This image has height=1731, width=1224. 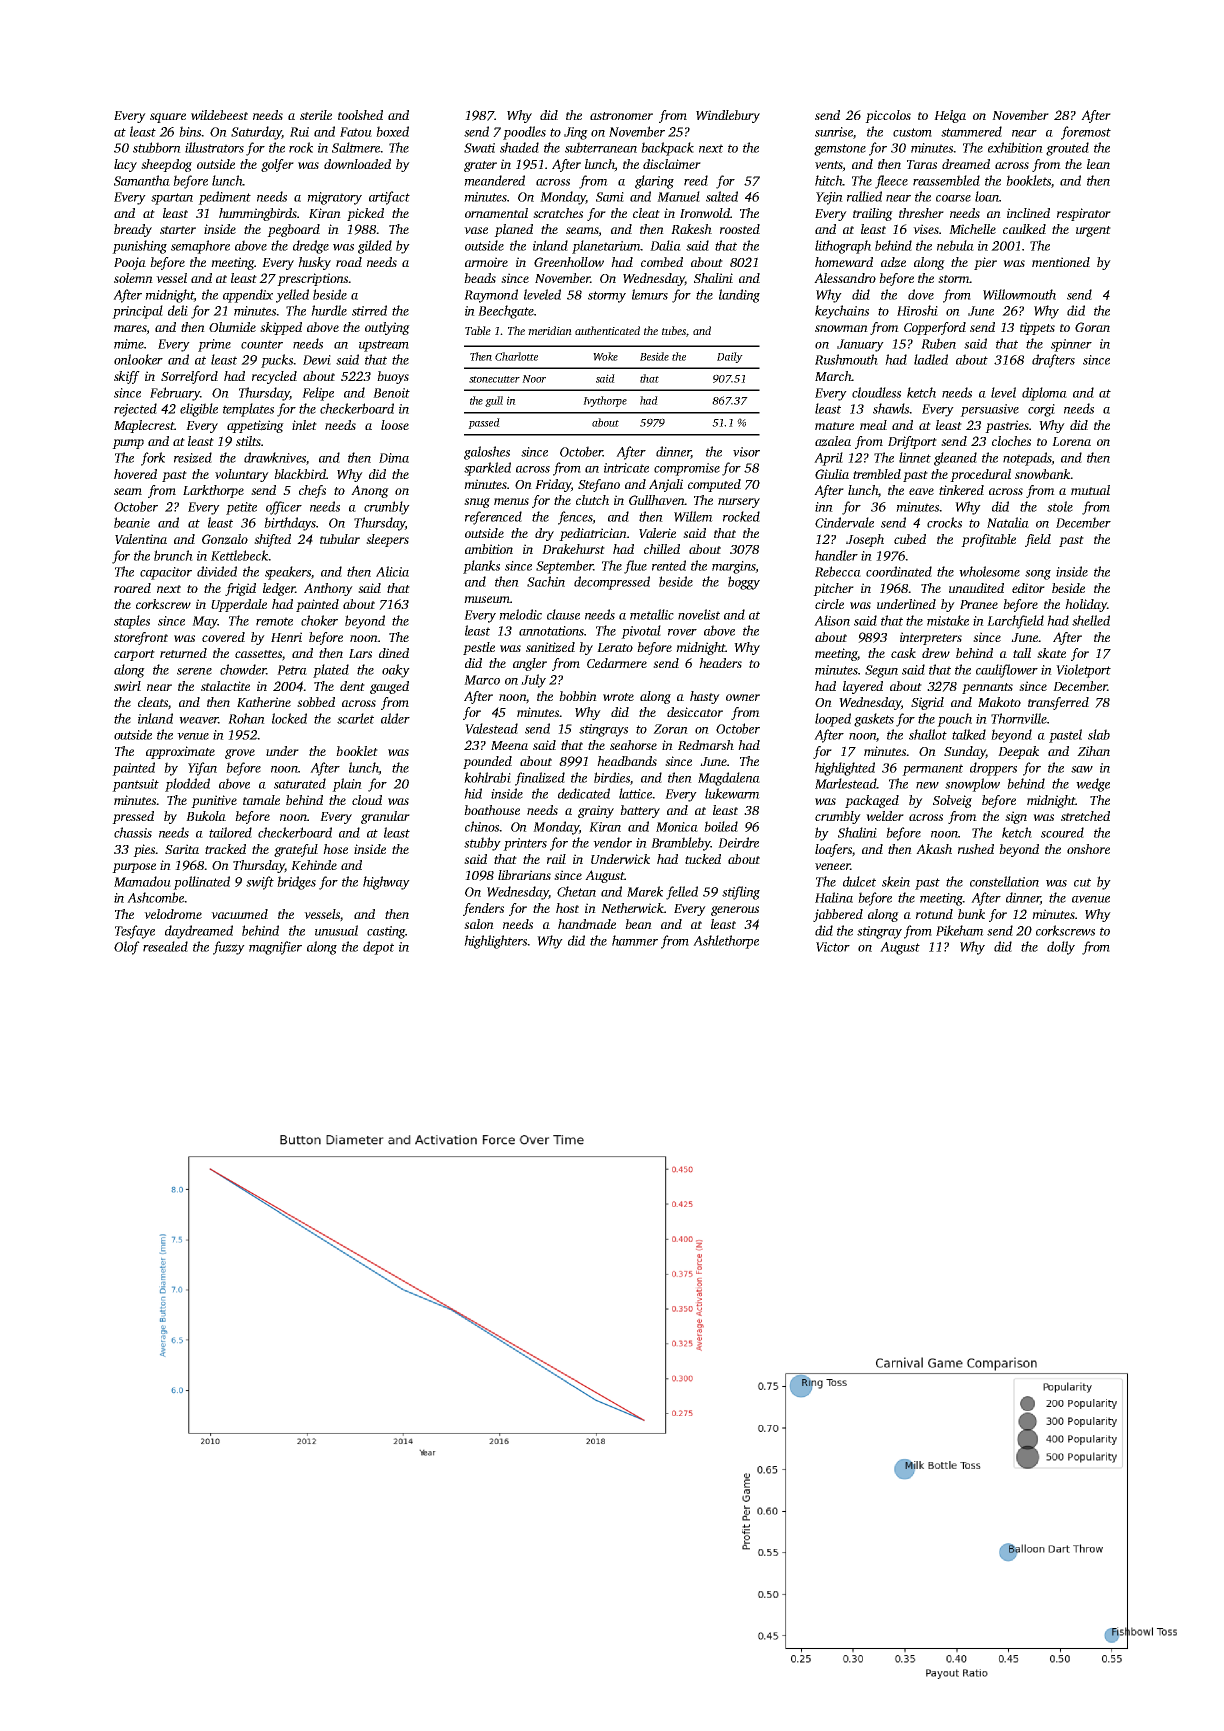 What do you see at coordinates (635, 567) in the image?
I see `flue` at bounding box center [635, 567].
